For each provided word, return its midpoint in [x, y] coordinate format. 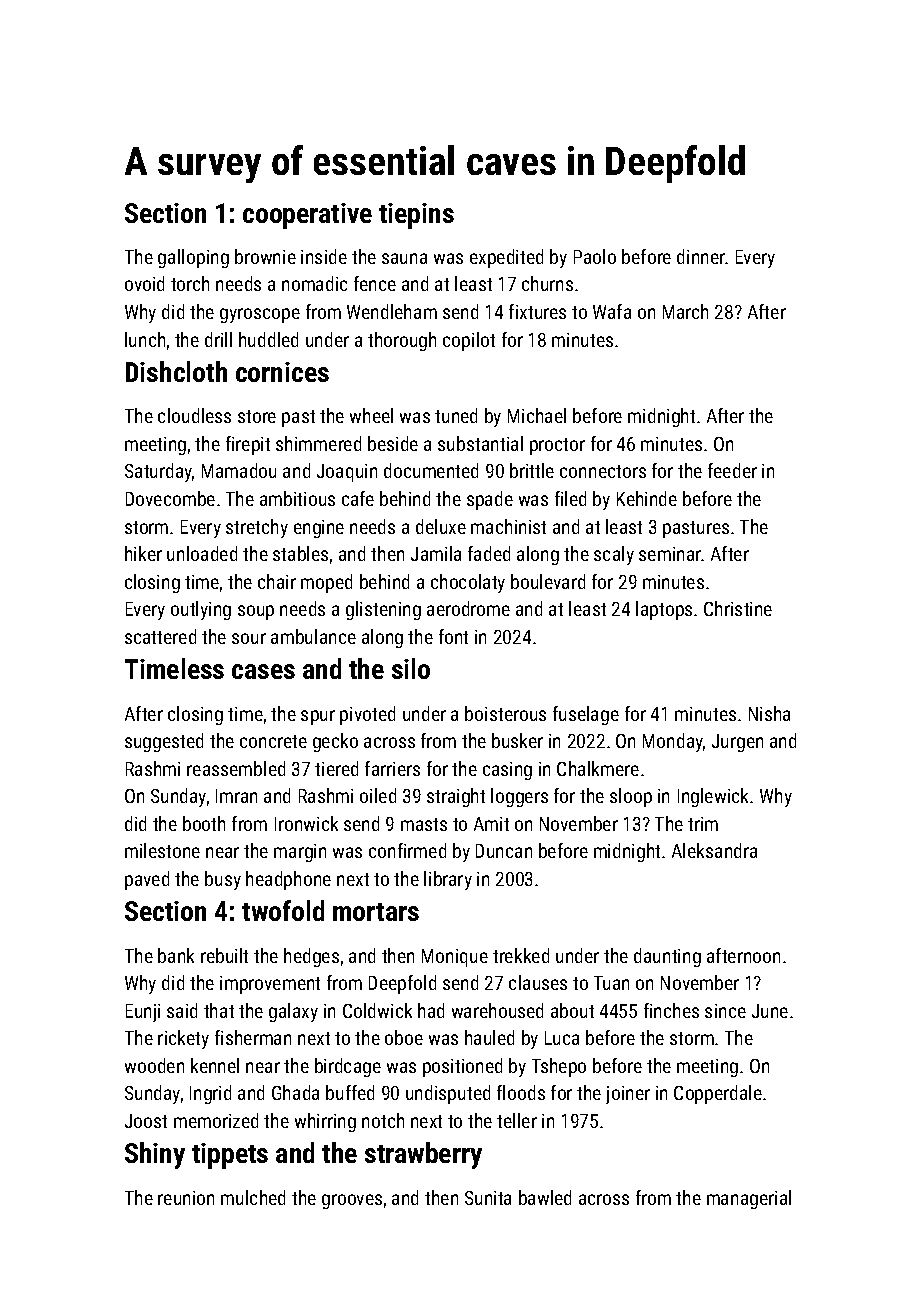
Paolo [595, 256]
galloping [193, 258]
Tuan [611, 983]
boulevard [548, 581]
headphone [288, 880]
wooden [154, 1065]
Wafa [612, 311]
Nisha [769, 713]
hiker [143, 553]
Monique [455, 958]
